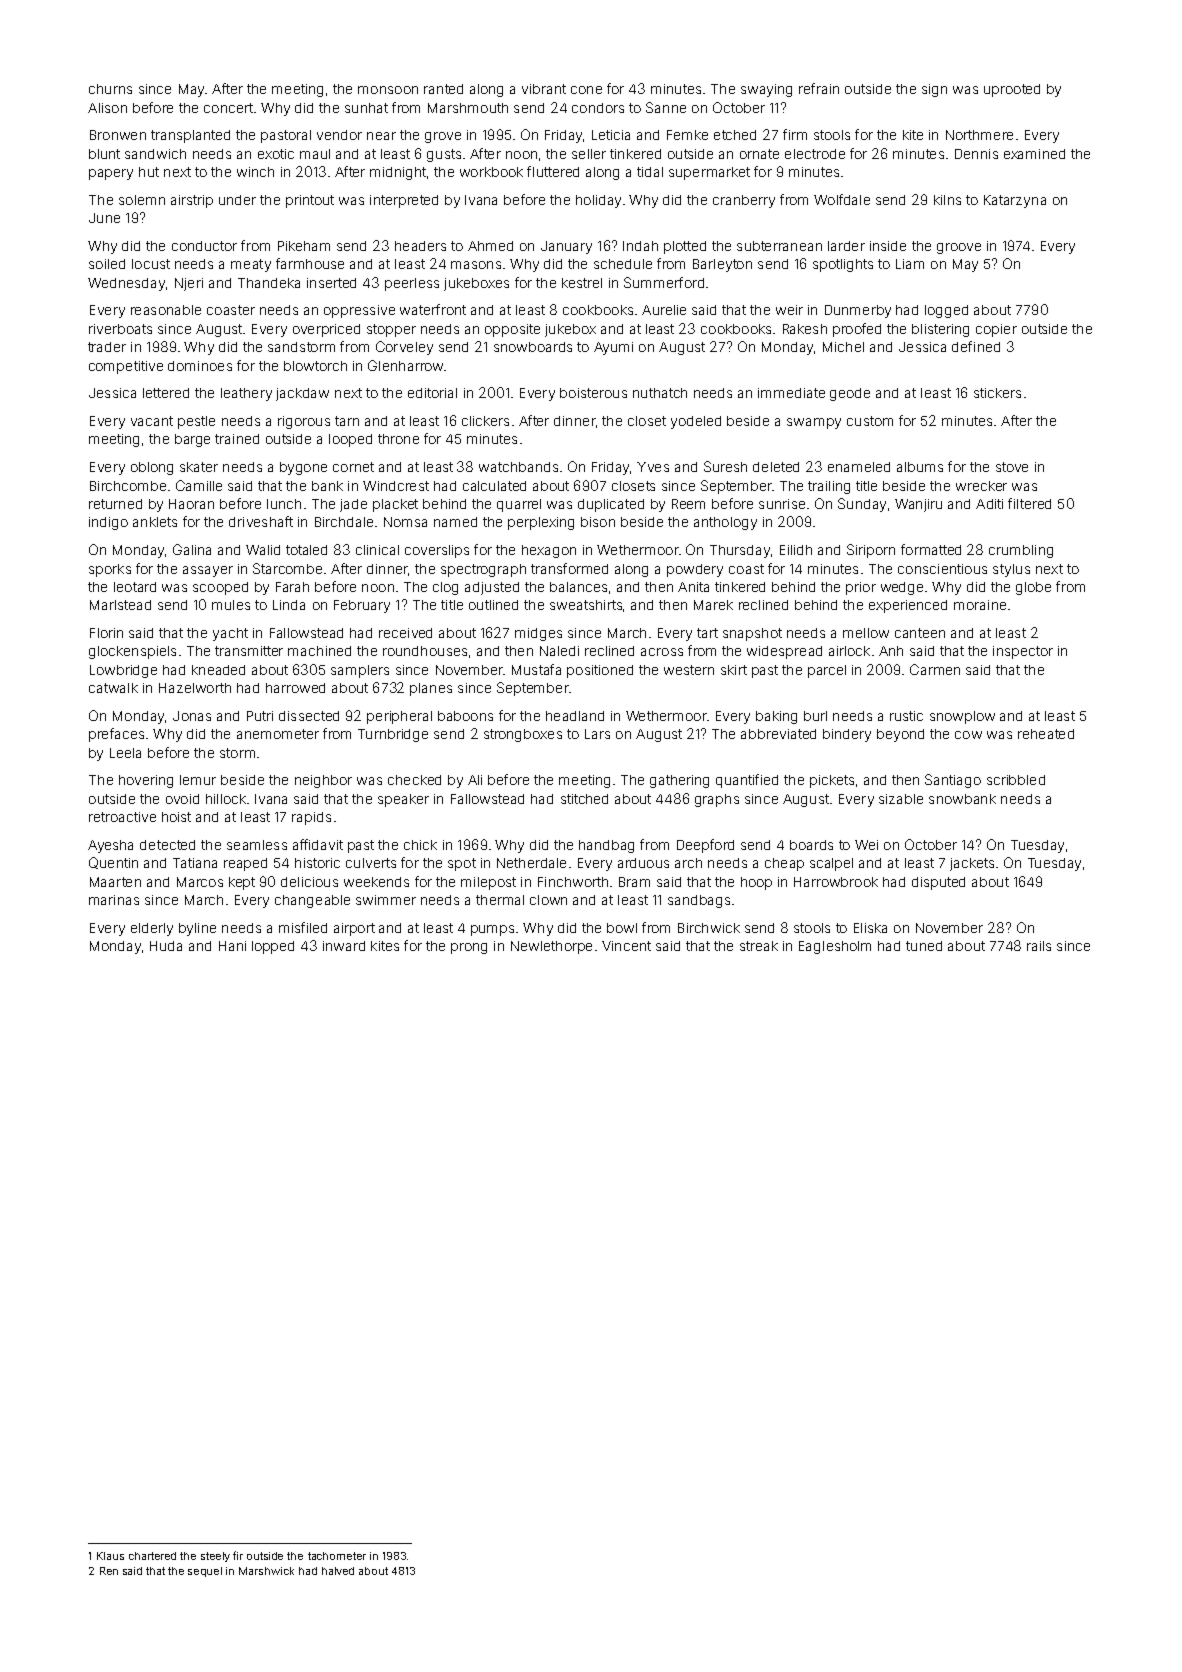 This screenshot has width=1182, height=1672. What do you see at coordinates (586, 90) in the screenshot?
I see `cone` at bounding box center [586, 90].
